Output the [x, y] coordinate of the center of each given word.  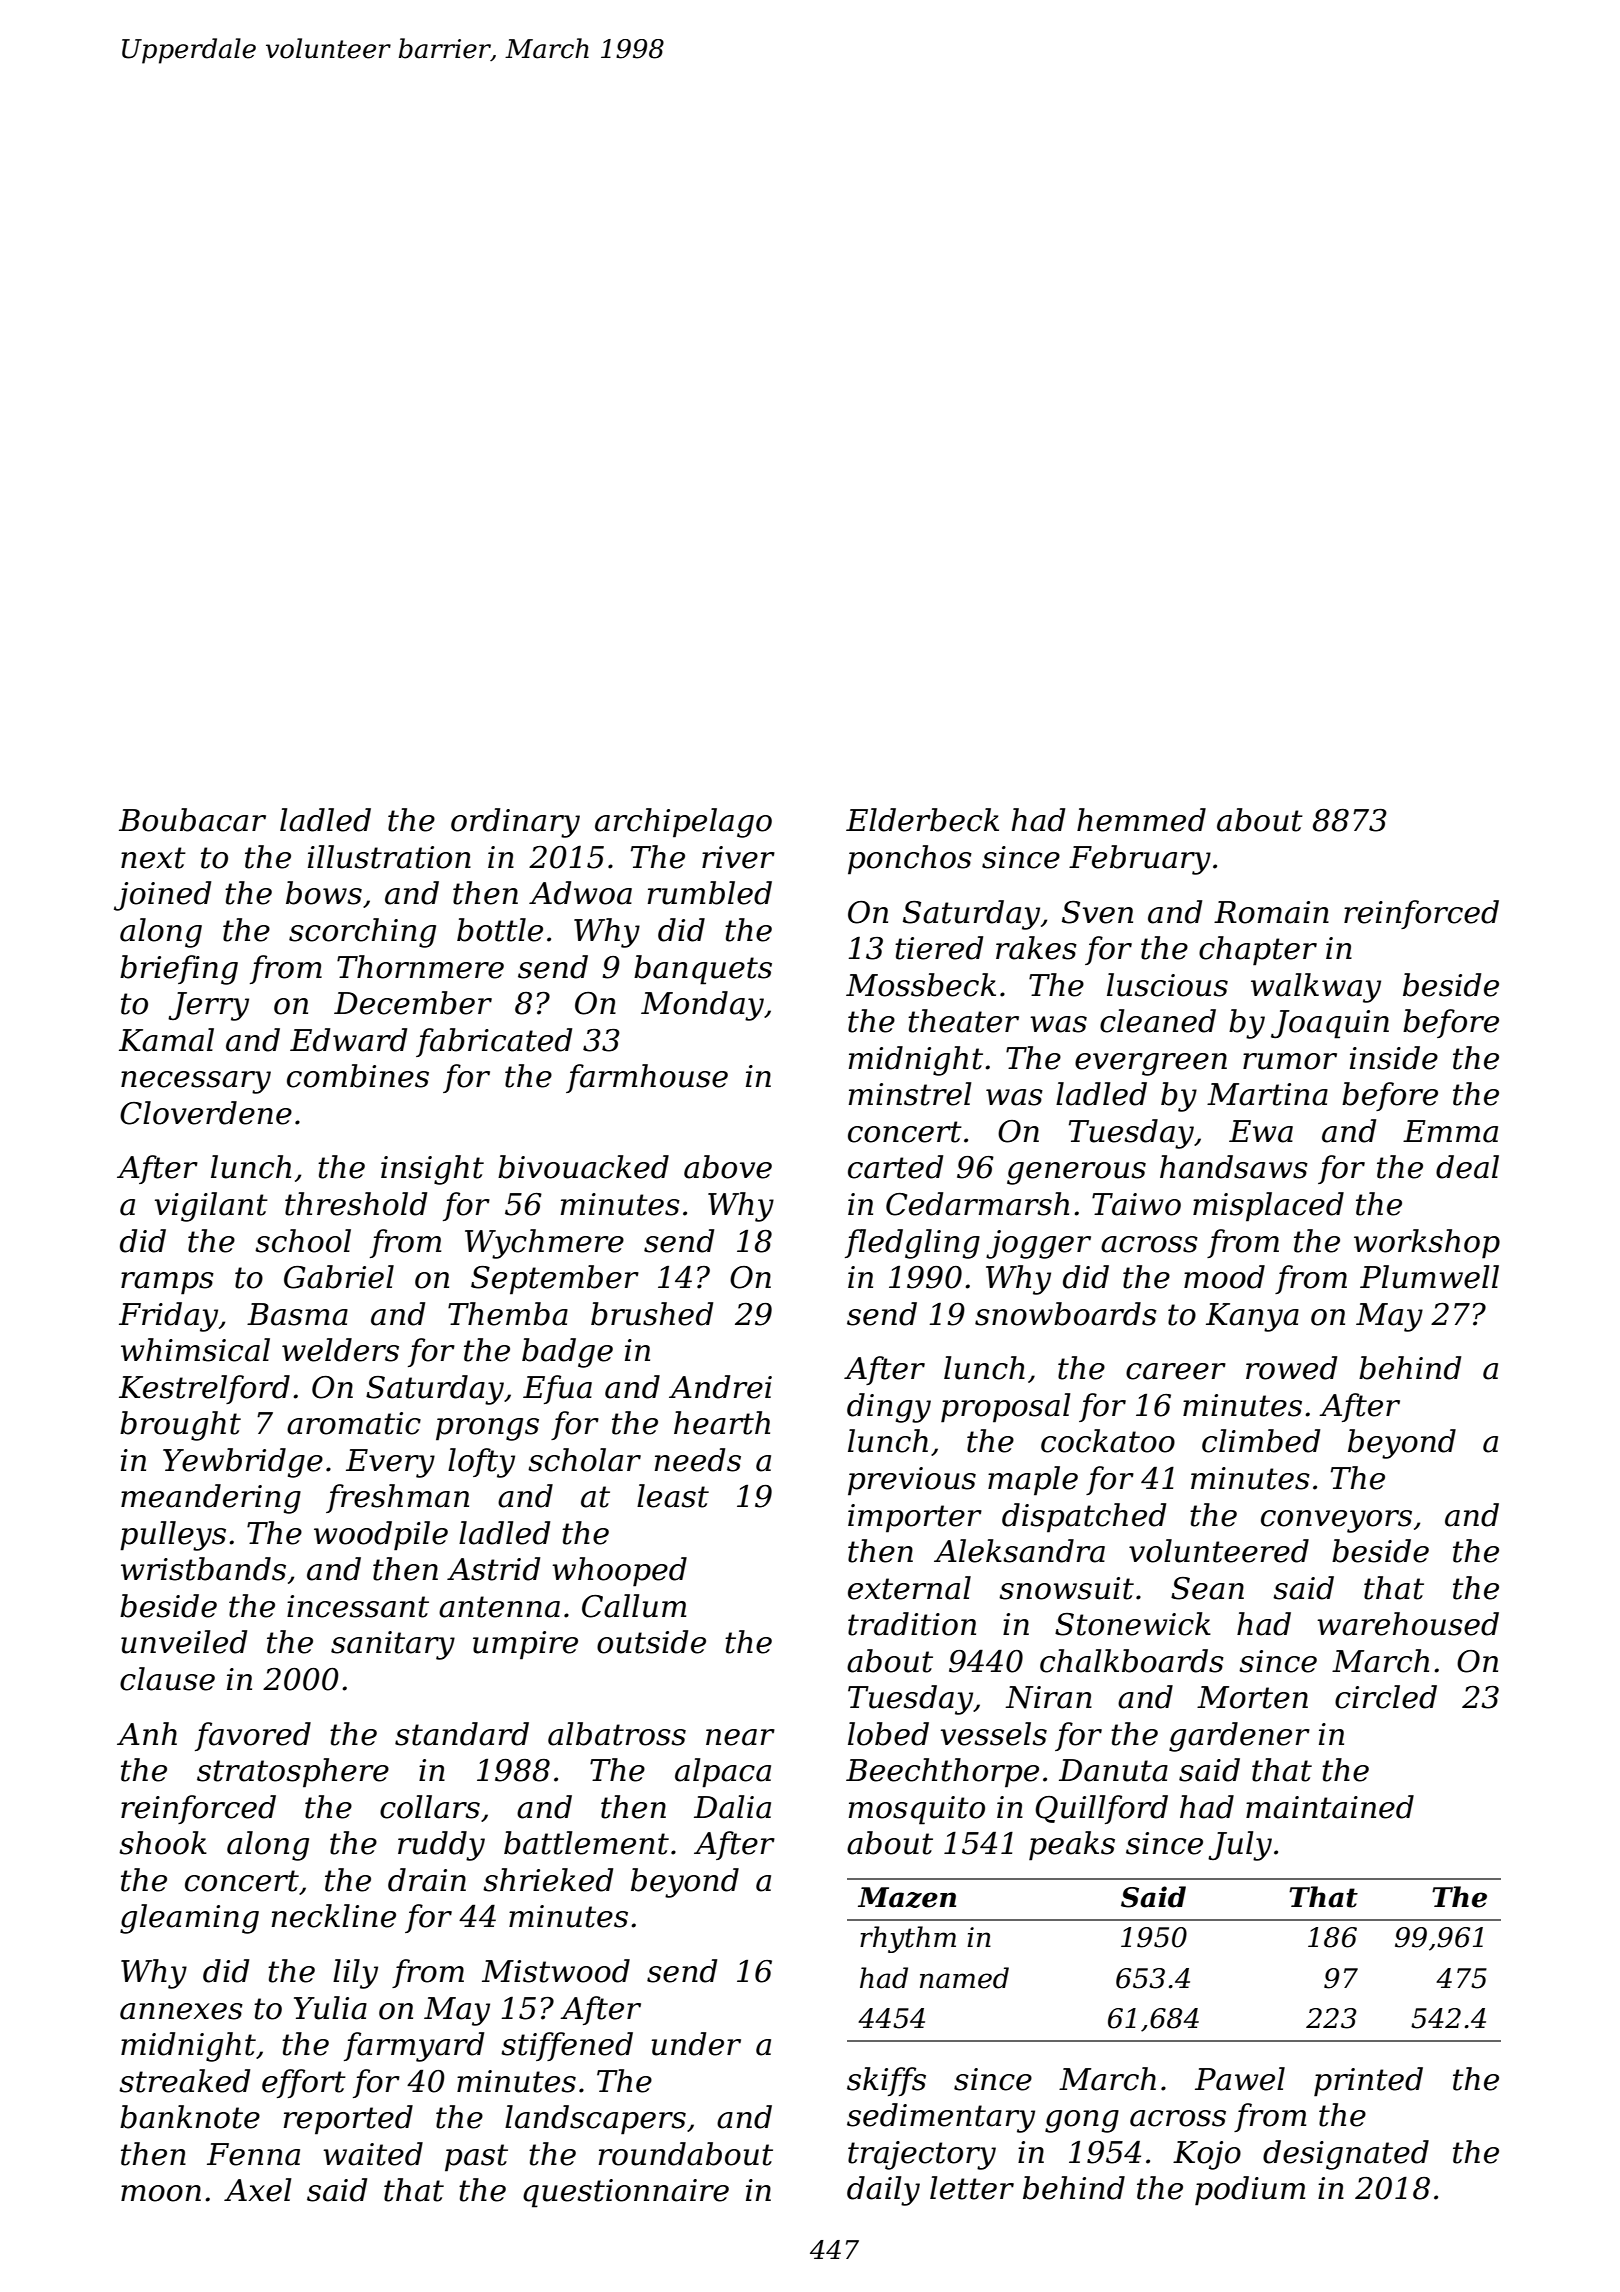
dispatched [1084, 1518]
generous [1076, 1173]
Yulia [330, 2008]
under [696, 2044]
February [1140, 860]
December [413, 1003]
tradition [912, 1624]
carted [895, 1167]
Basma [297, 1314]
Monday [702, 1006]
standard [462, 1734]
